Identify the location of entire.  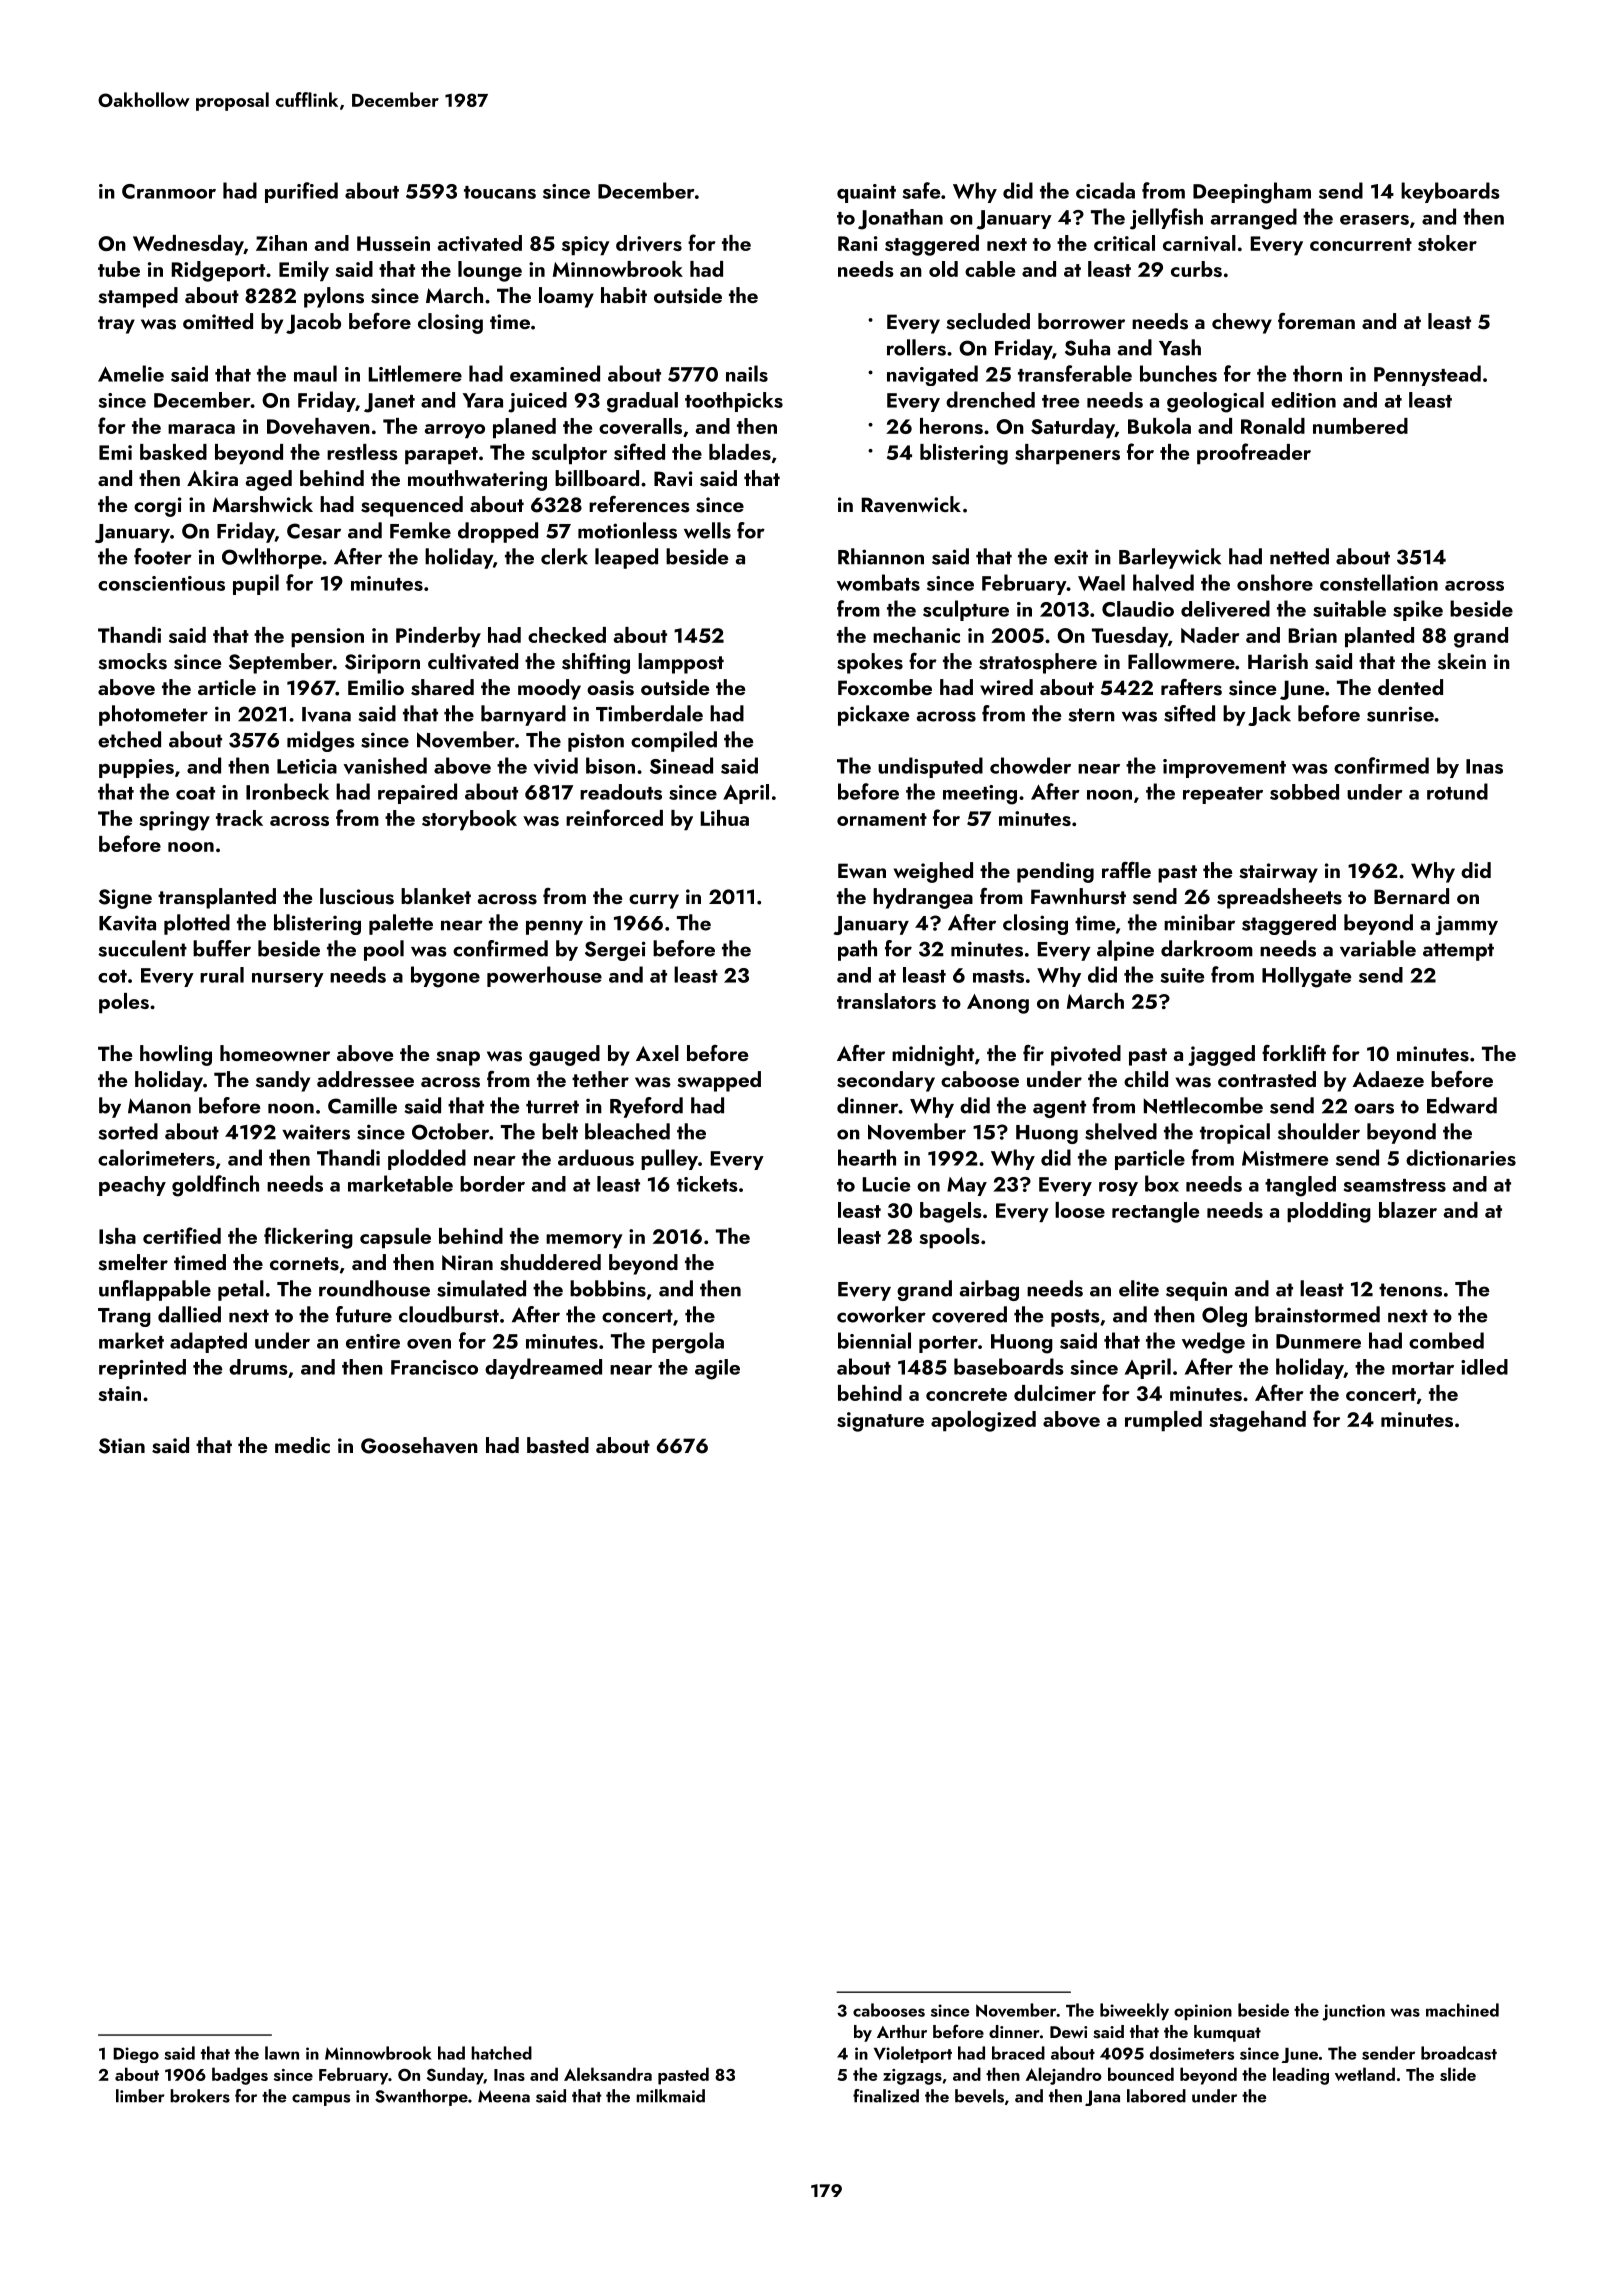
(373, 1341).
